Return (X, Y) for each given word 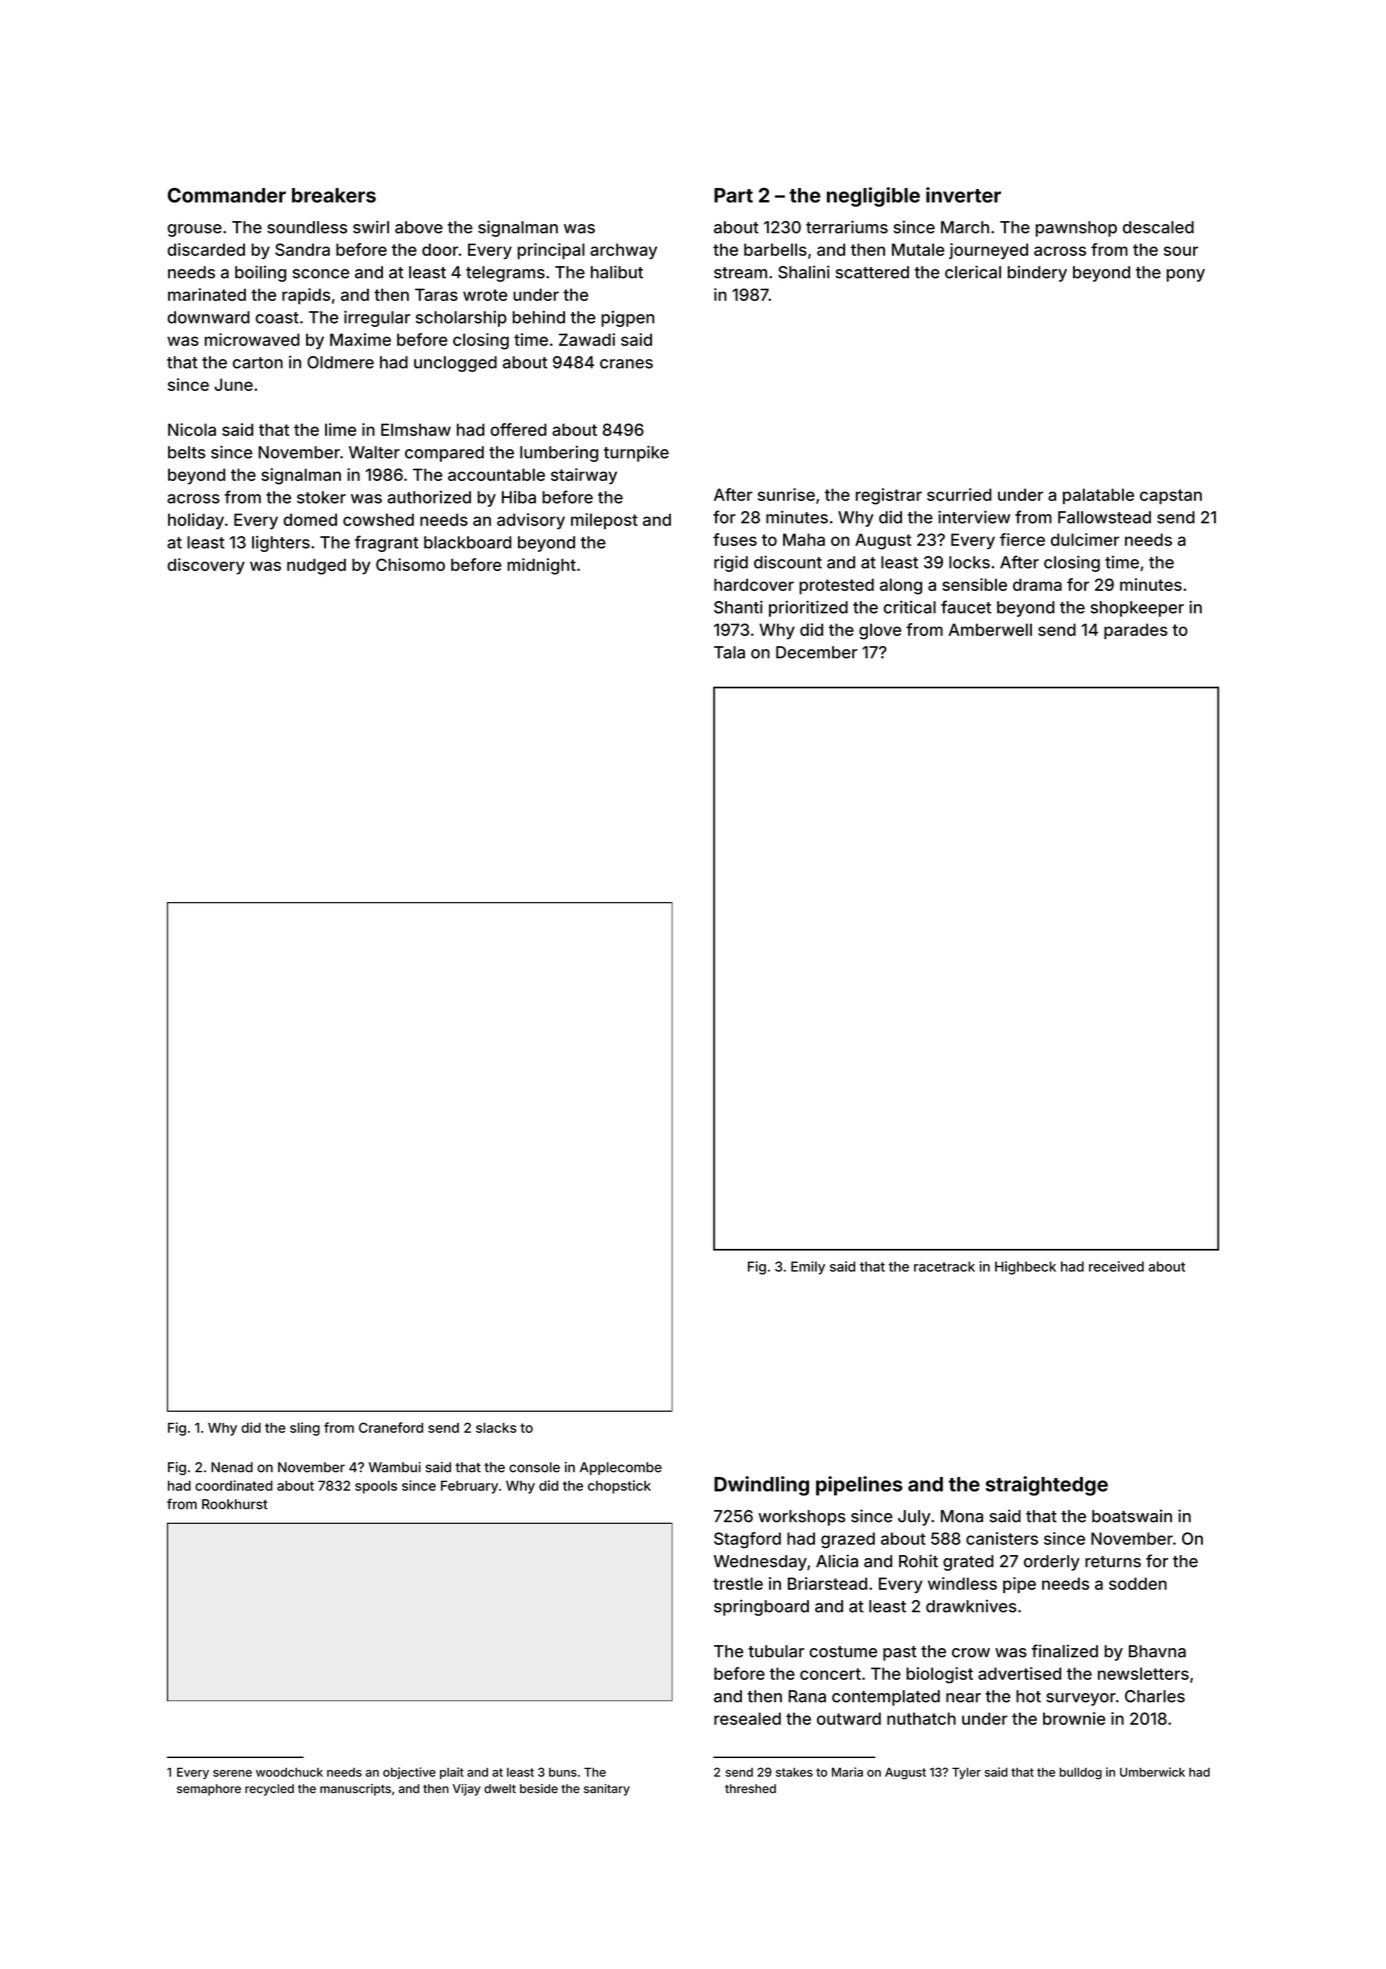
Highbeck (1025, 1268)
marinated (207, 294)
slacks (496, 1428)
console (534, 1467)
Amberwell (990, 629)
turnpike (636, 453)
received (1116, 1266)
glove (880, 631)
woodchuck (289, 1772)
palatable (1098, 496)
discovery (206, 566)
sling (305, 1429)
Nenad (232, 1467)
